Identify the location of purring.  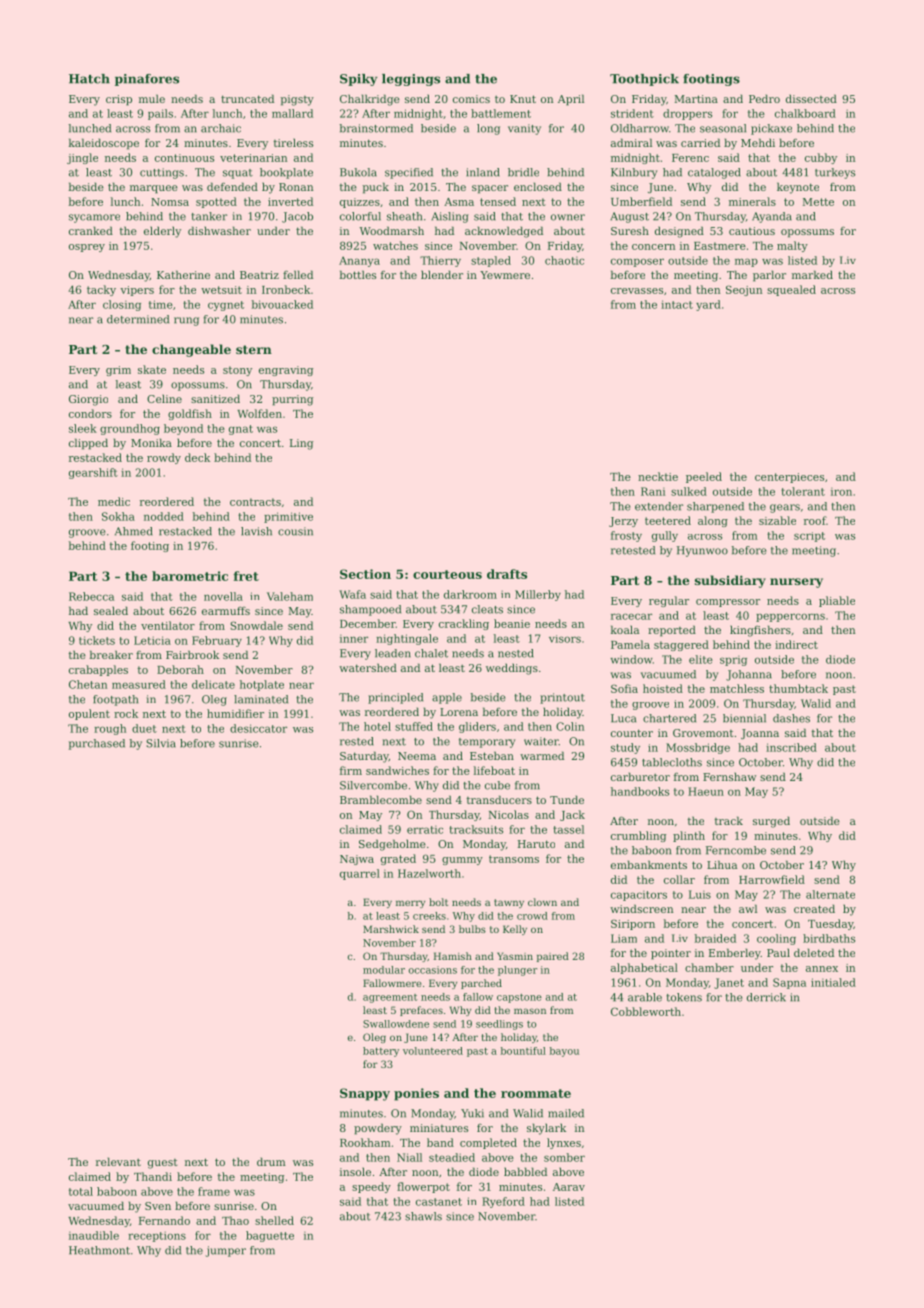
(292, 400).
